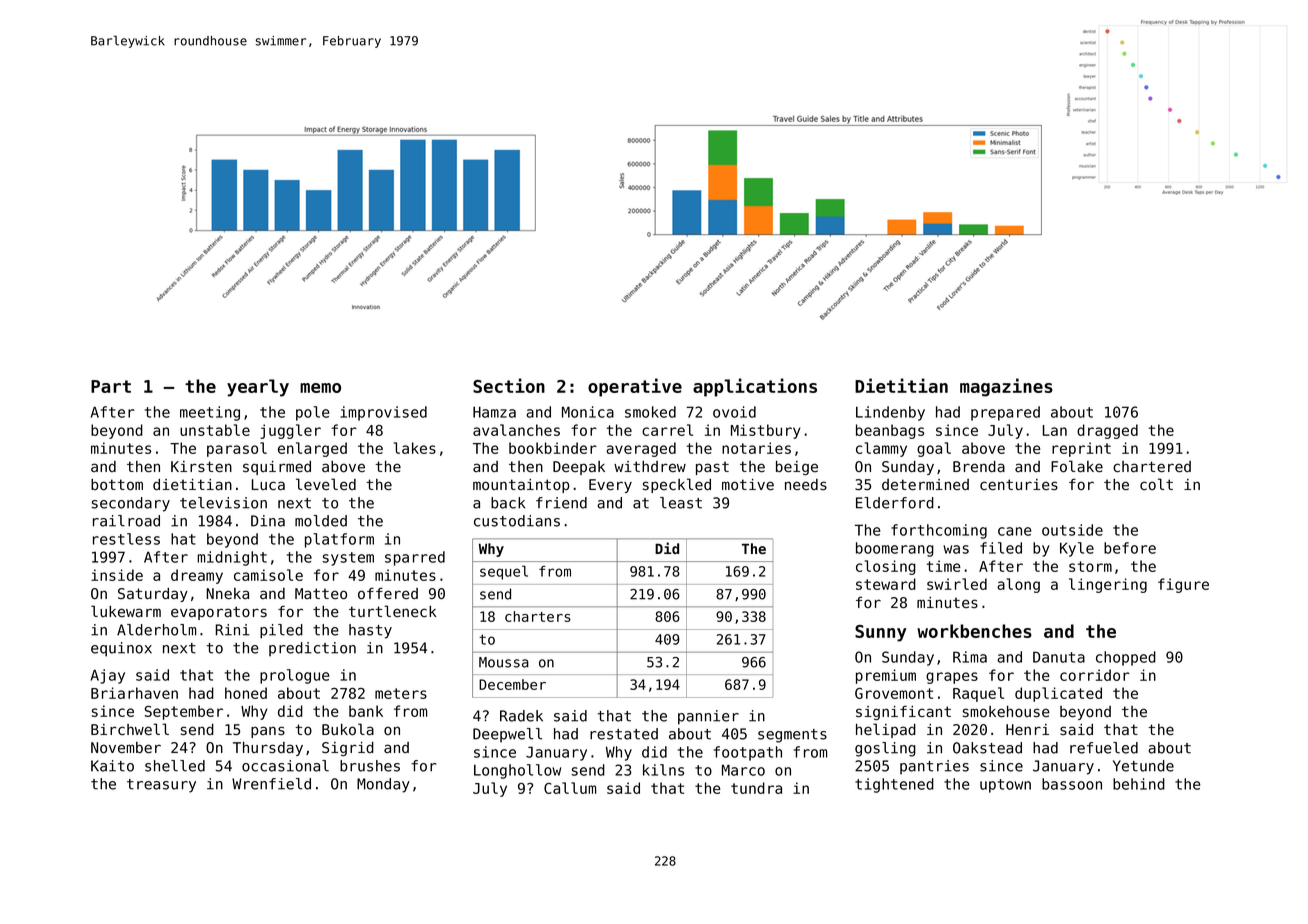 This document has width=1308, height=924. Describe the element at coordinates (635, 387) in the document. I see `operative` at that location.
